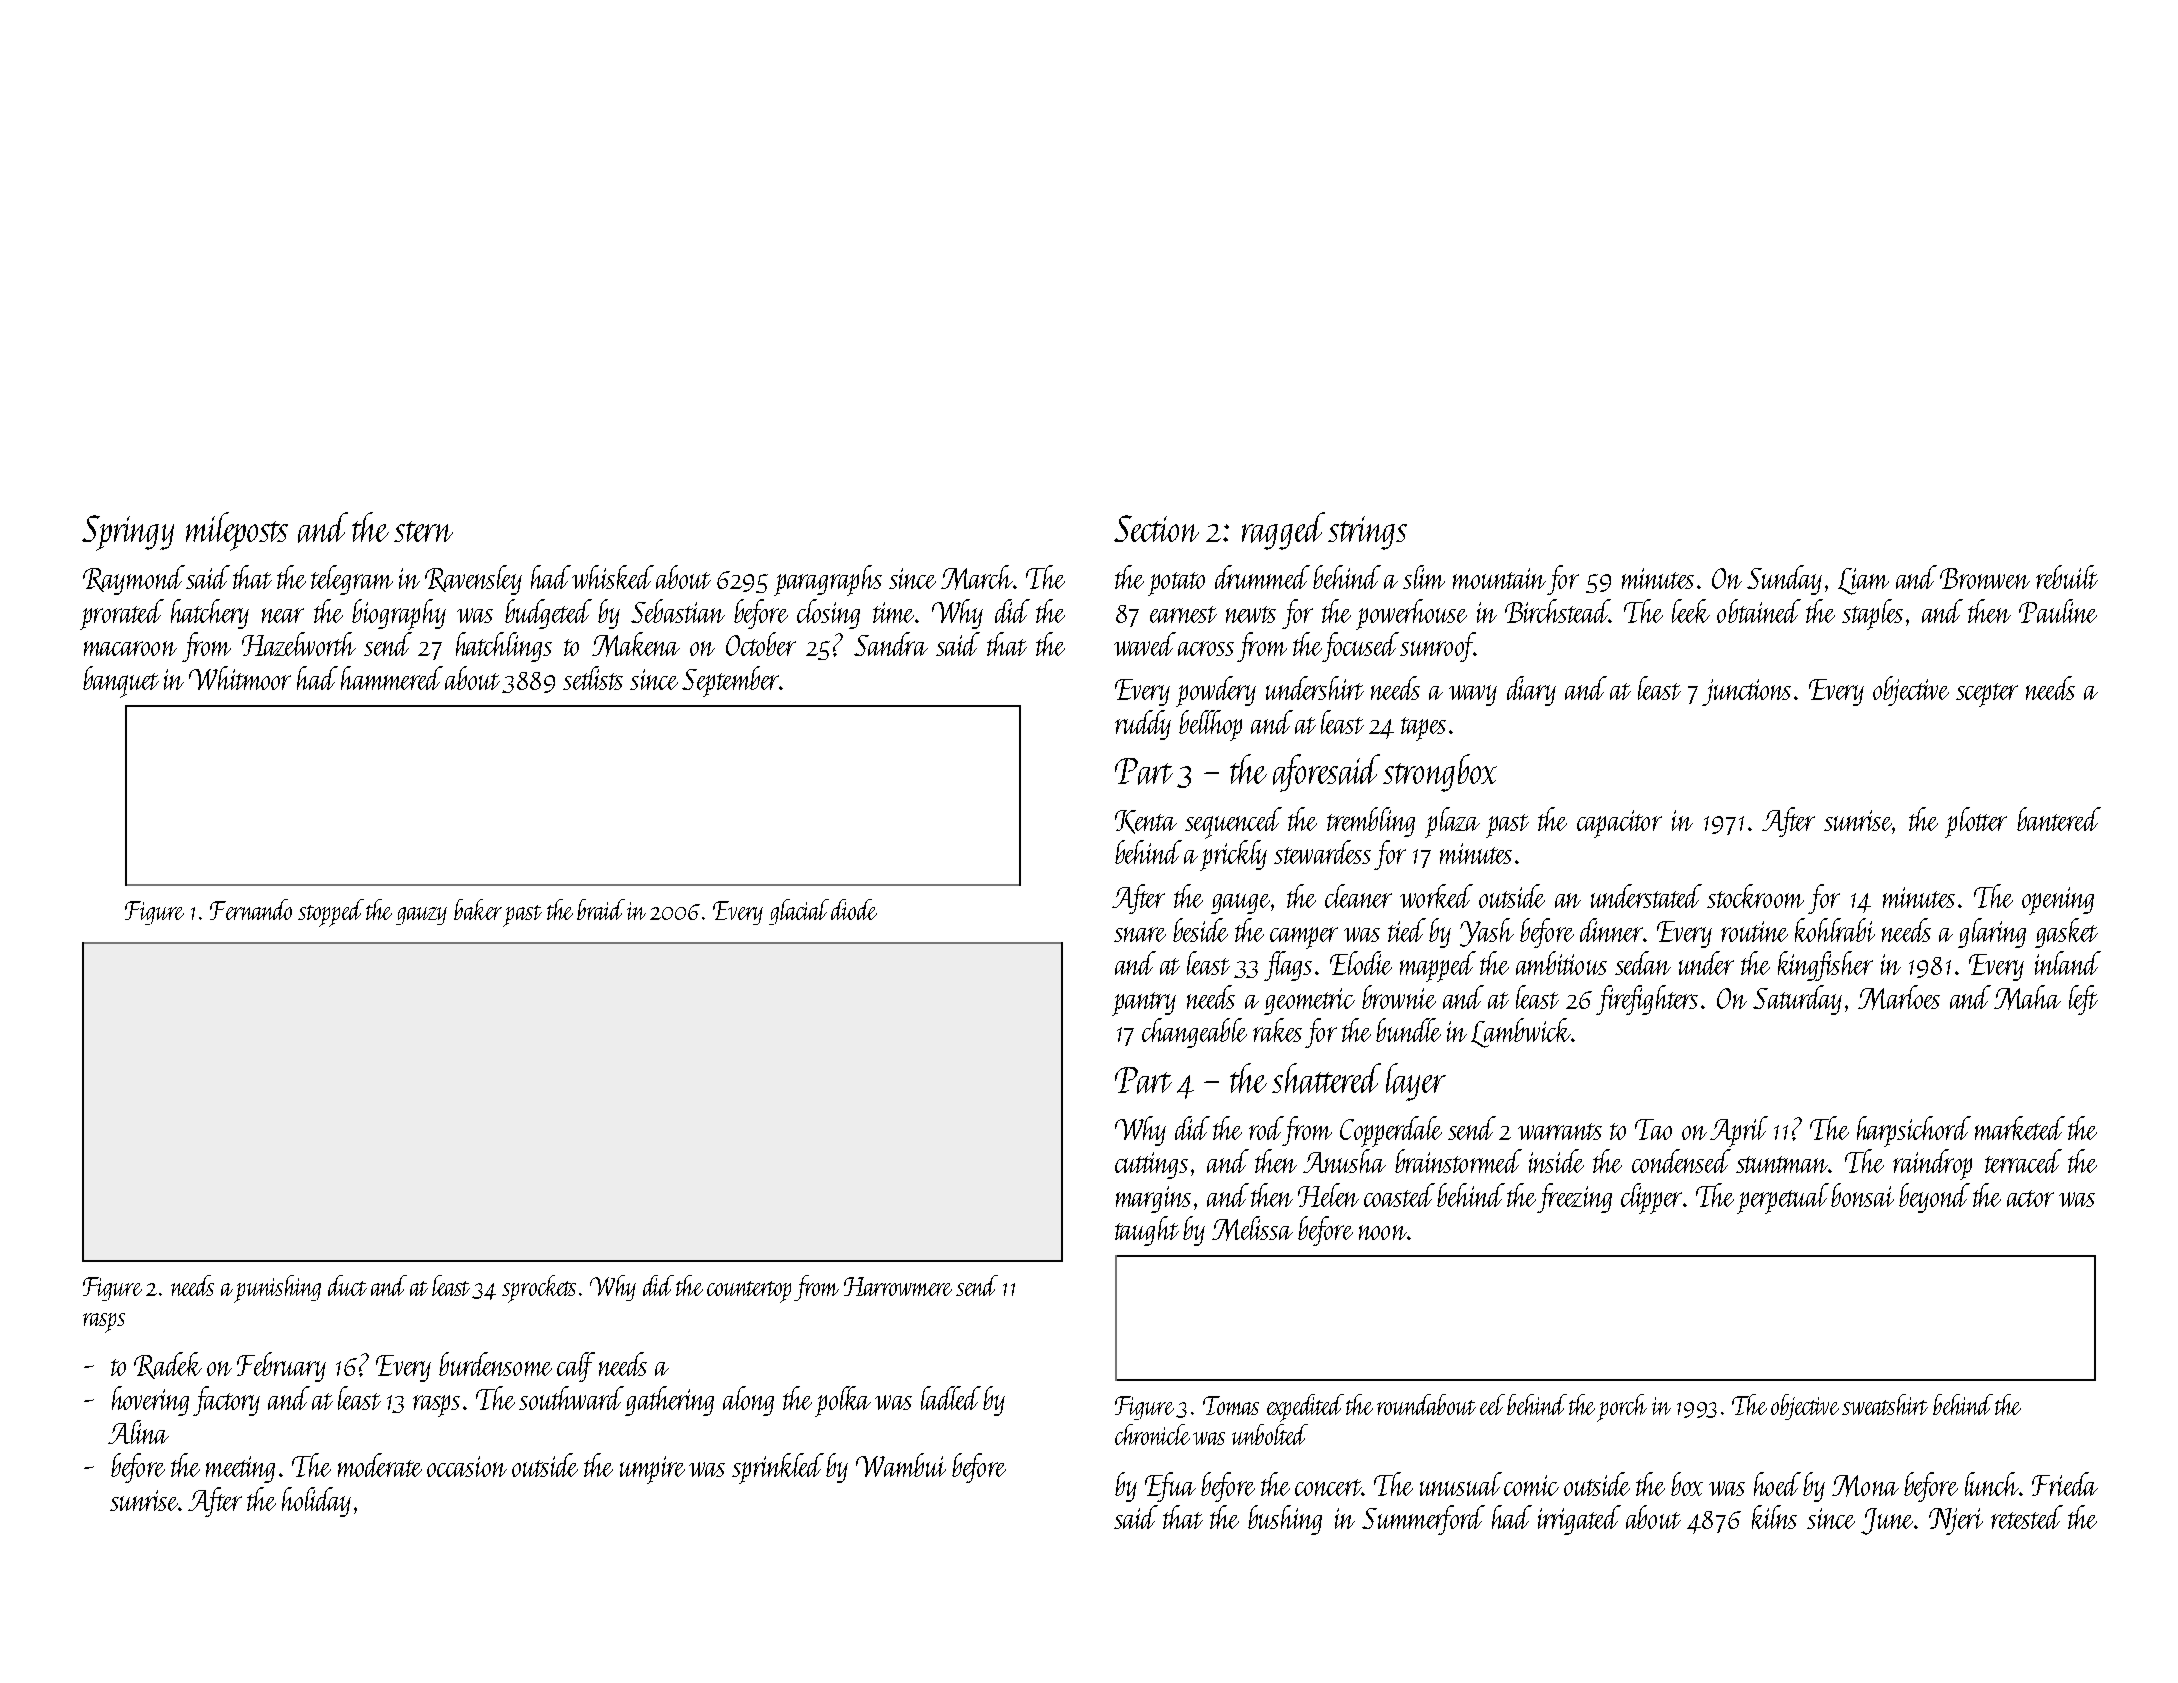 This screenshot has height=1683, width=2178. What do you see at coordinates (1784, 580) in the screenshot?
I see `Sunday` at bounding box center [1784, 580].
